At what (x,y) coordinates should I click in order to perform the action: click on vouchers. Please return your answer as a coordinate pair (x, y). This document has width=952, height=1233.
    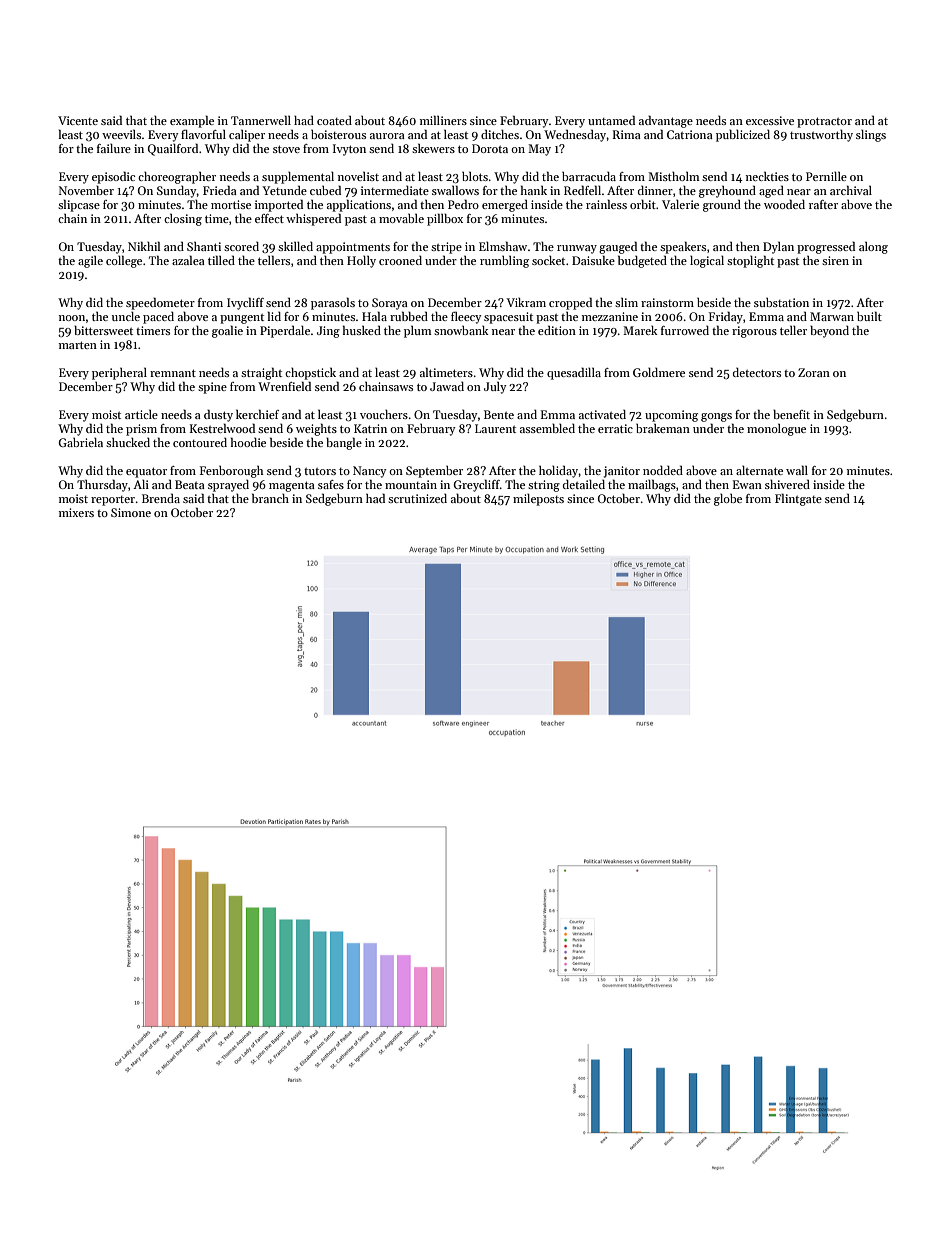
    Looking at the image, I should click on (384, 414).
